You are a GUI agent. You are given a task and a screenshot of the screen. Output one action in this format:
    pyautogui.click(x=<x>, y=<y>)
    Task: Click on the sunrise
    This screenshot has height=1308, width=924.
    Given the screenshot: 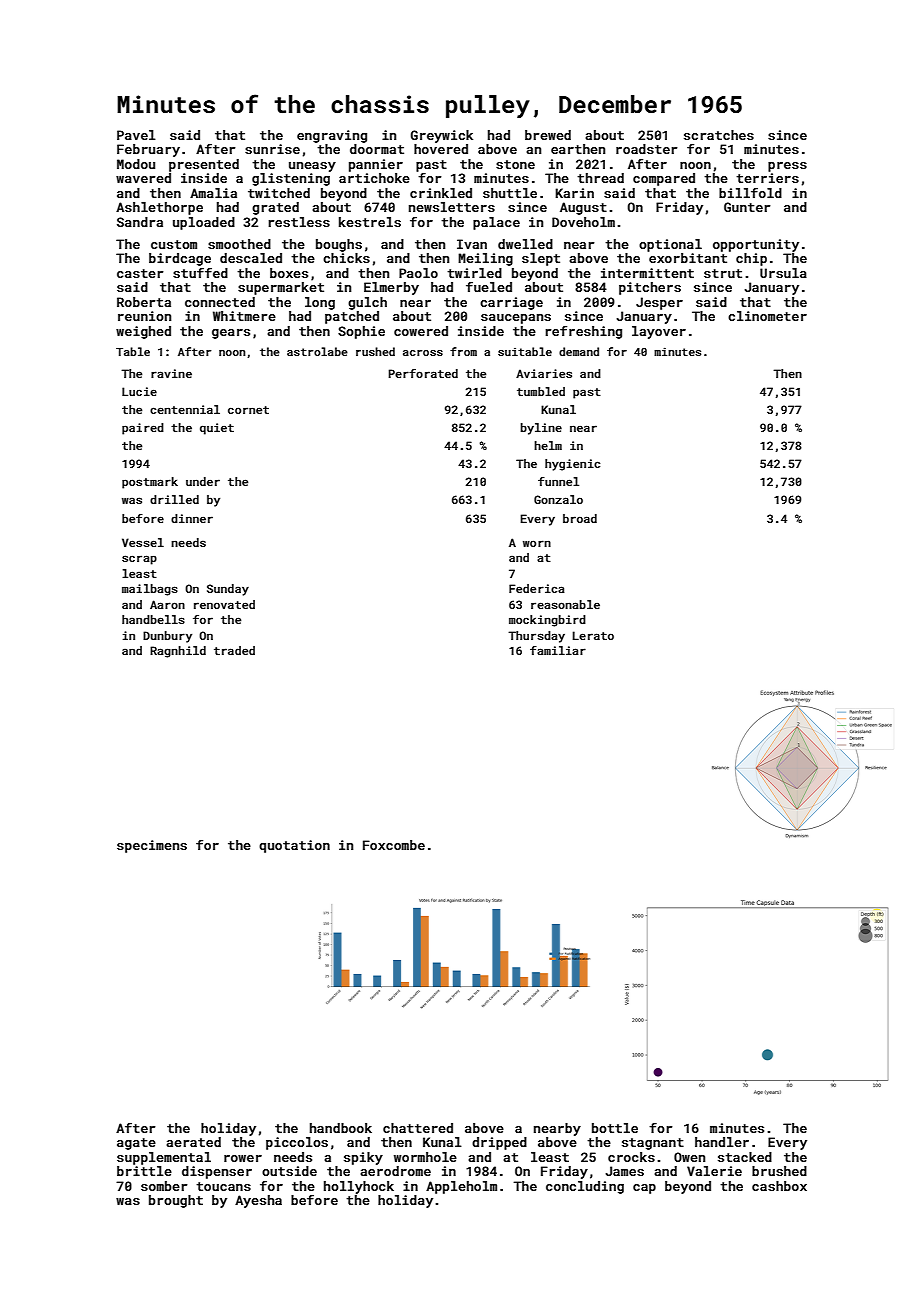 What is the action you would take?
    pyautogui.click(x=272, y=149)
